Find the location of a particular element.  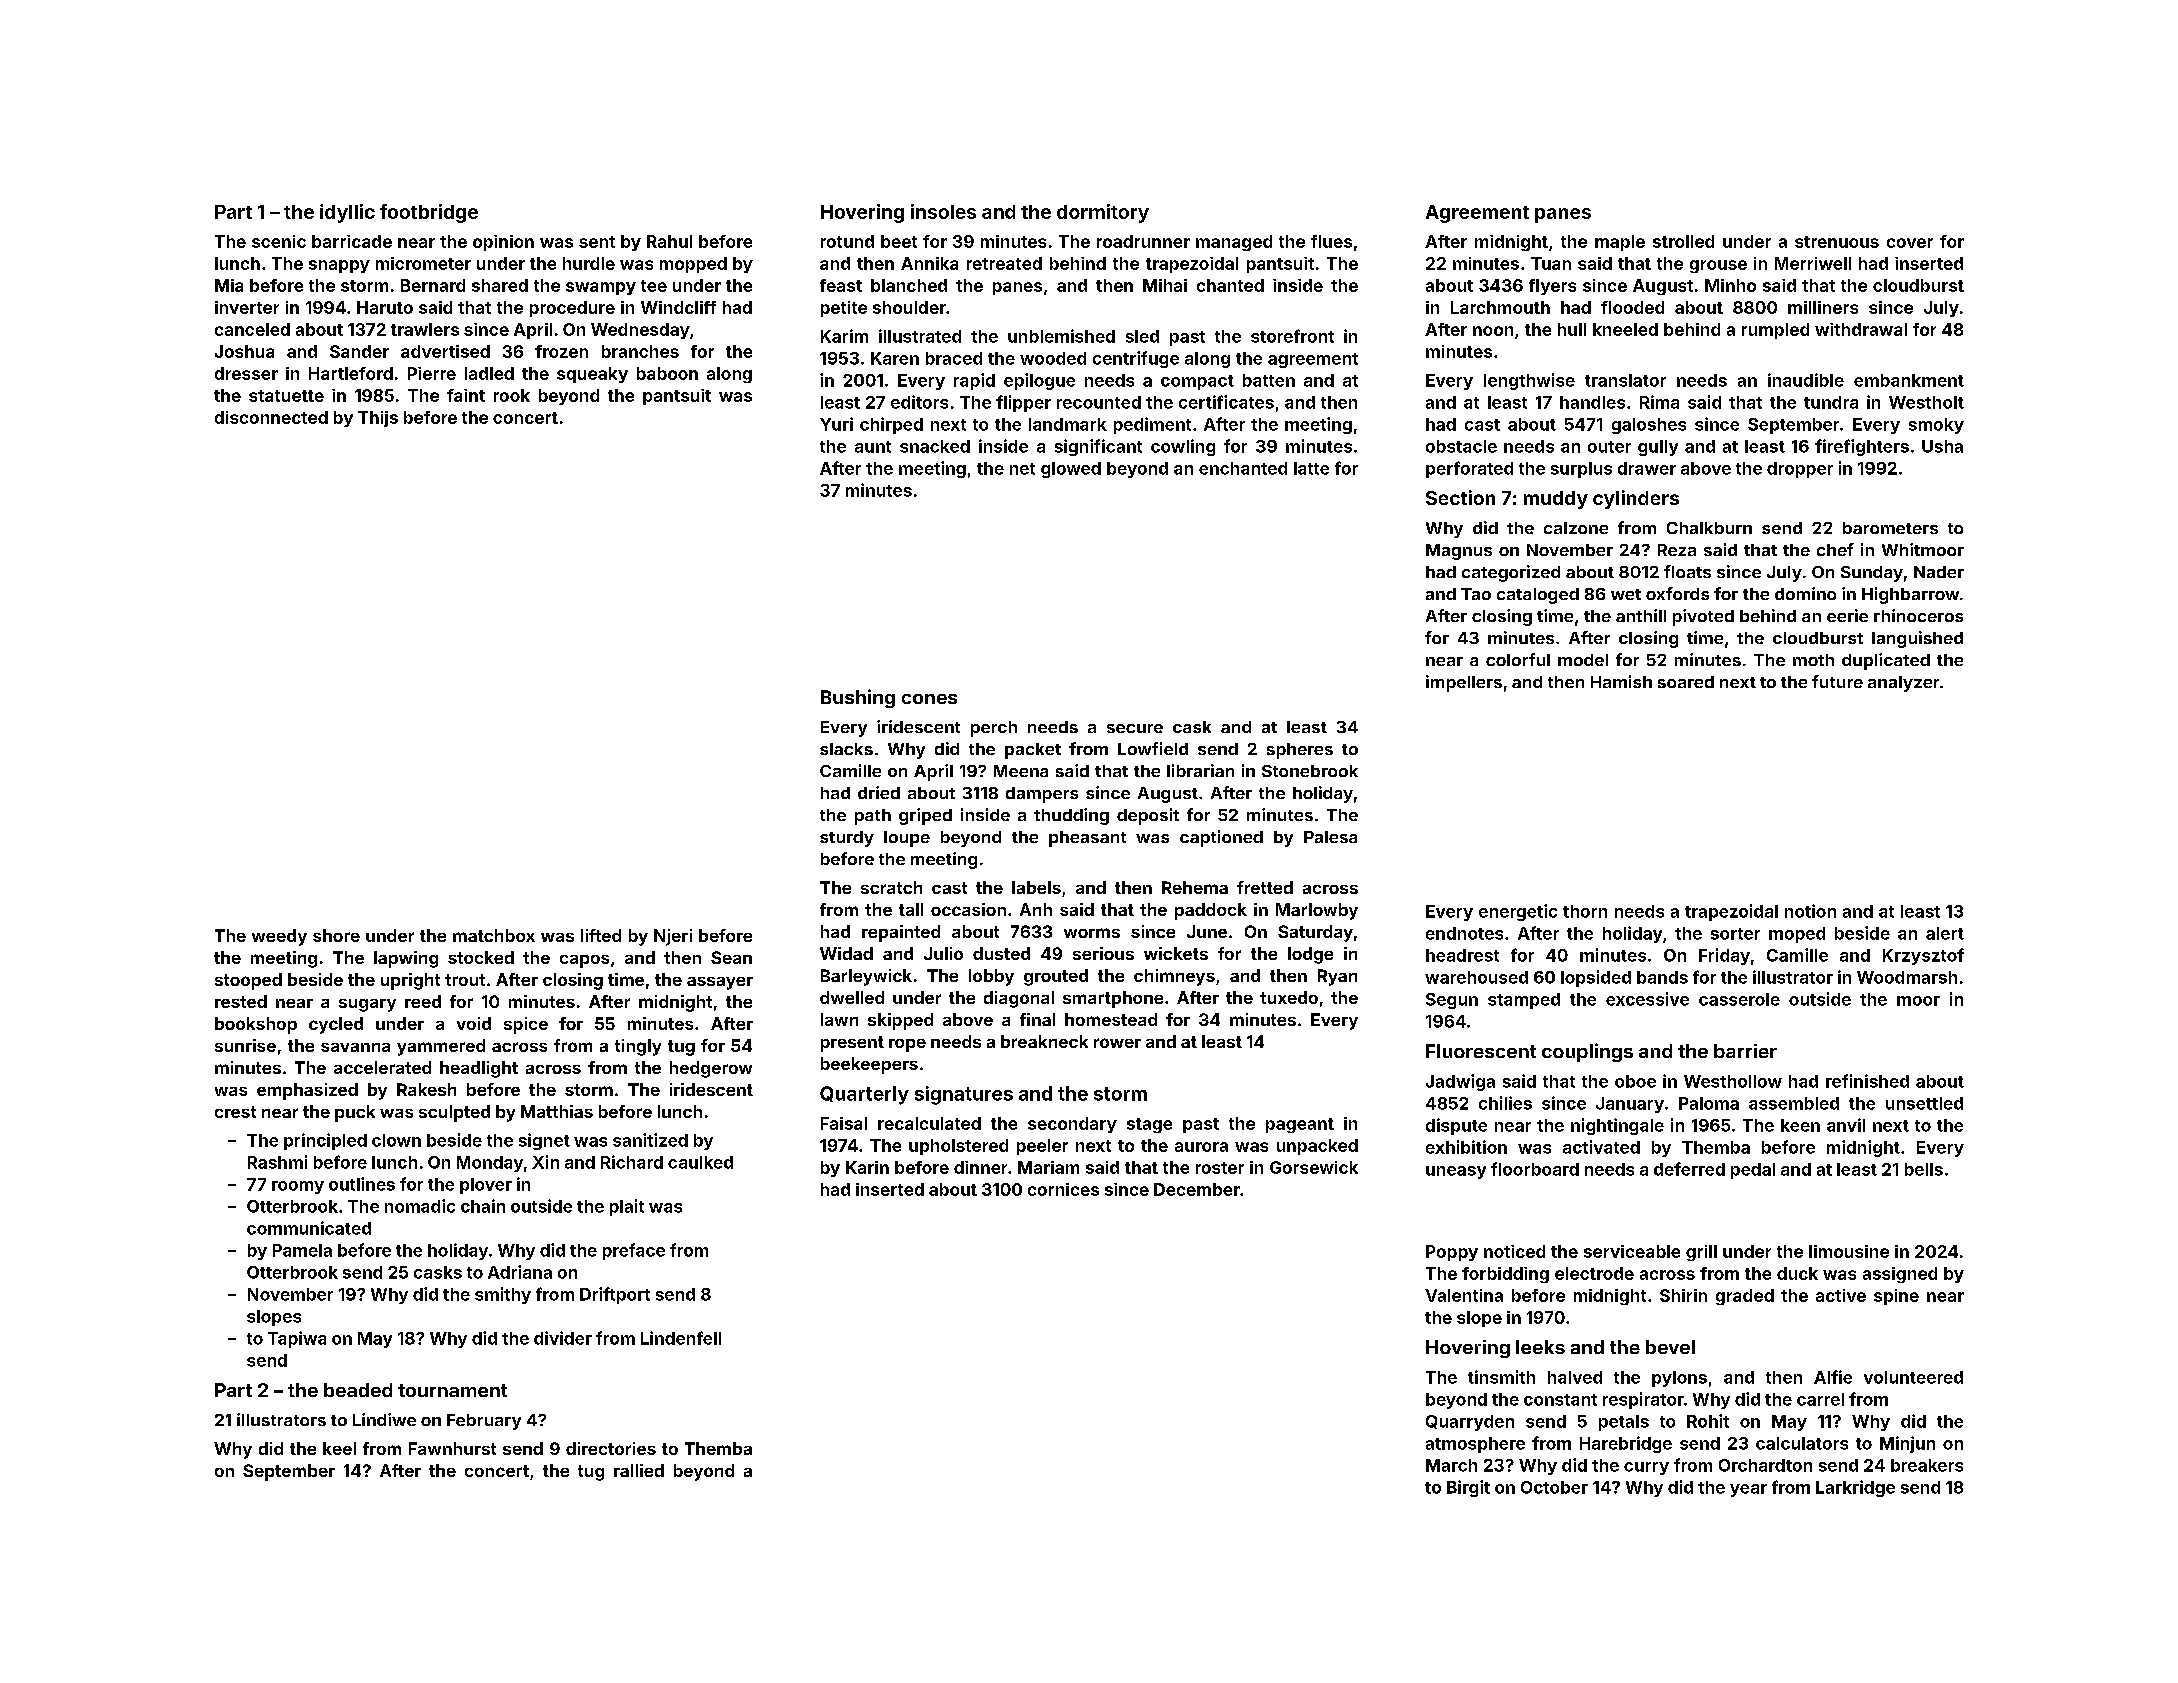

disconnected is located at coordinates (271, 417).
